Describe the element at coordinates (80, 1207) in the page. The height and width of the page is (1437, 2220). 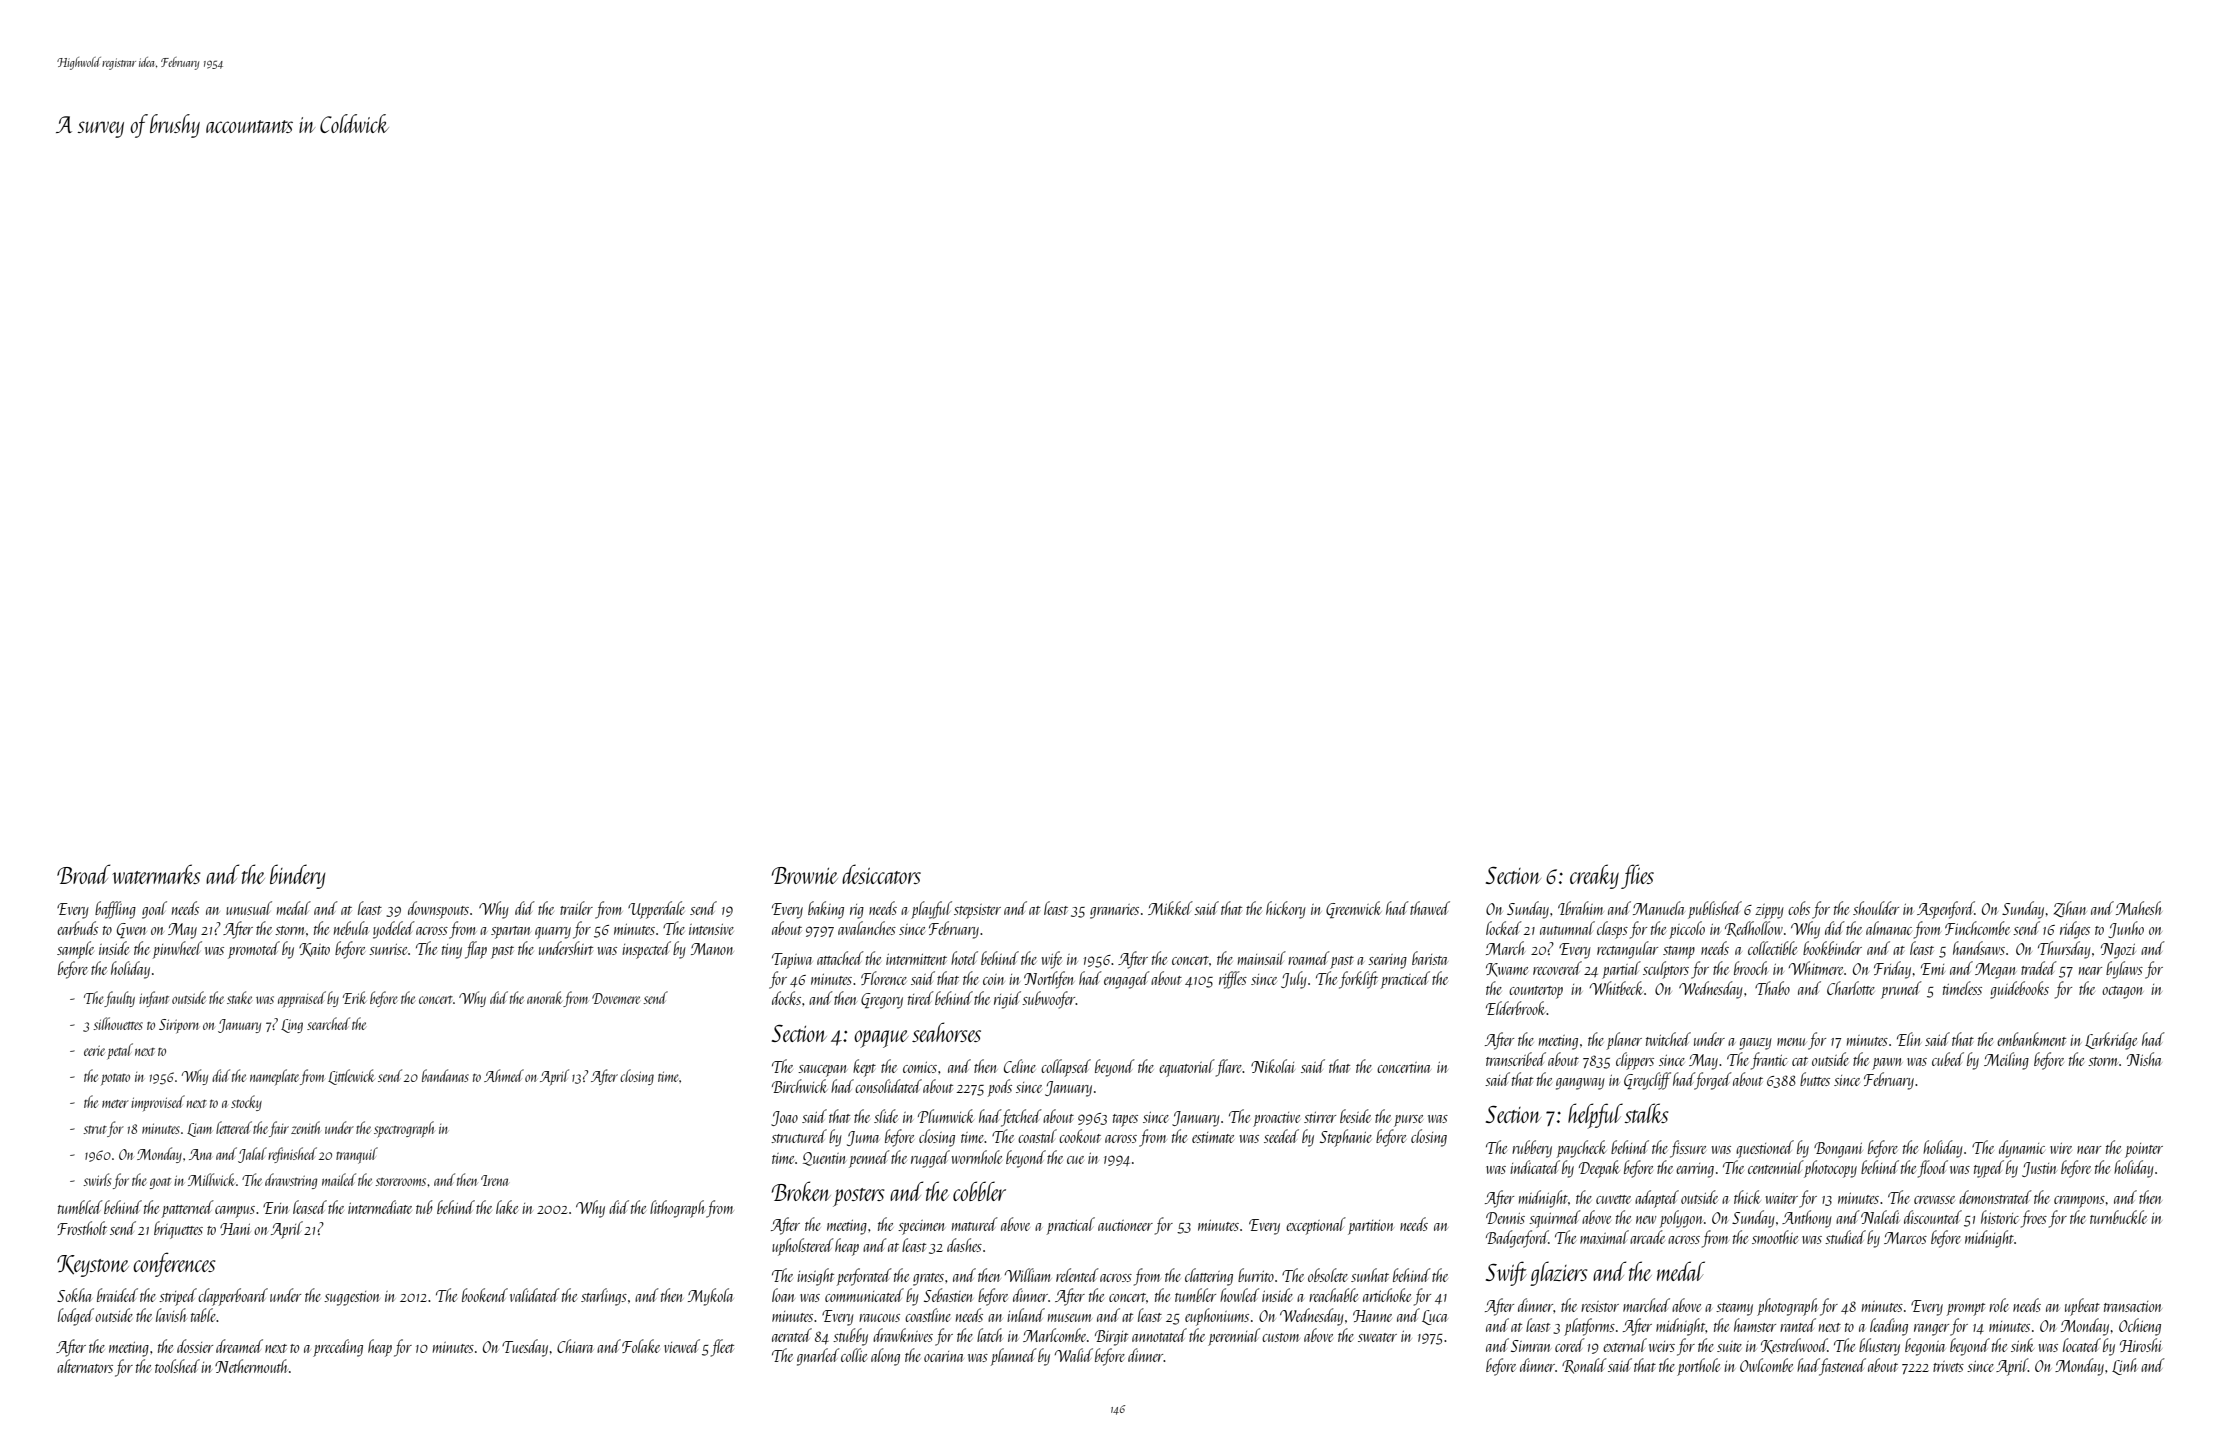
I see `tumbled` at that location.
